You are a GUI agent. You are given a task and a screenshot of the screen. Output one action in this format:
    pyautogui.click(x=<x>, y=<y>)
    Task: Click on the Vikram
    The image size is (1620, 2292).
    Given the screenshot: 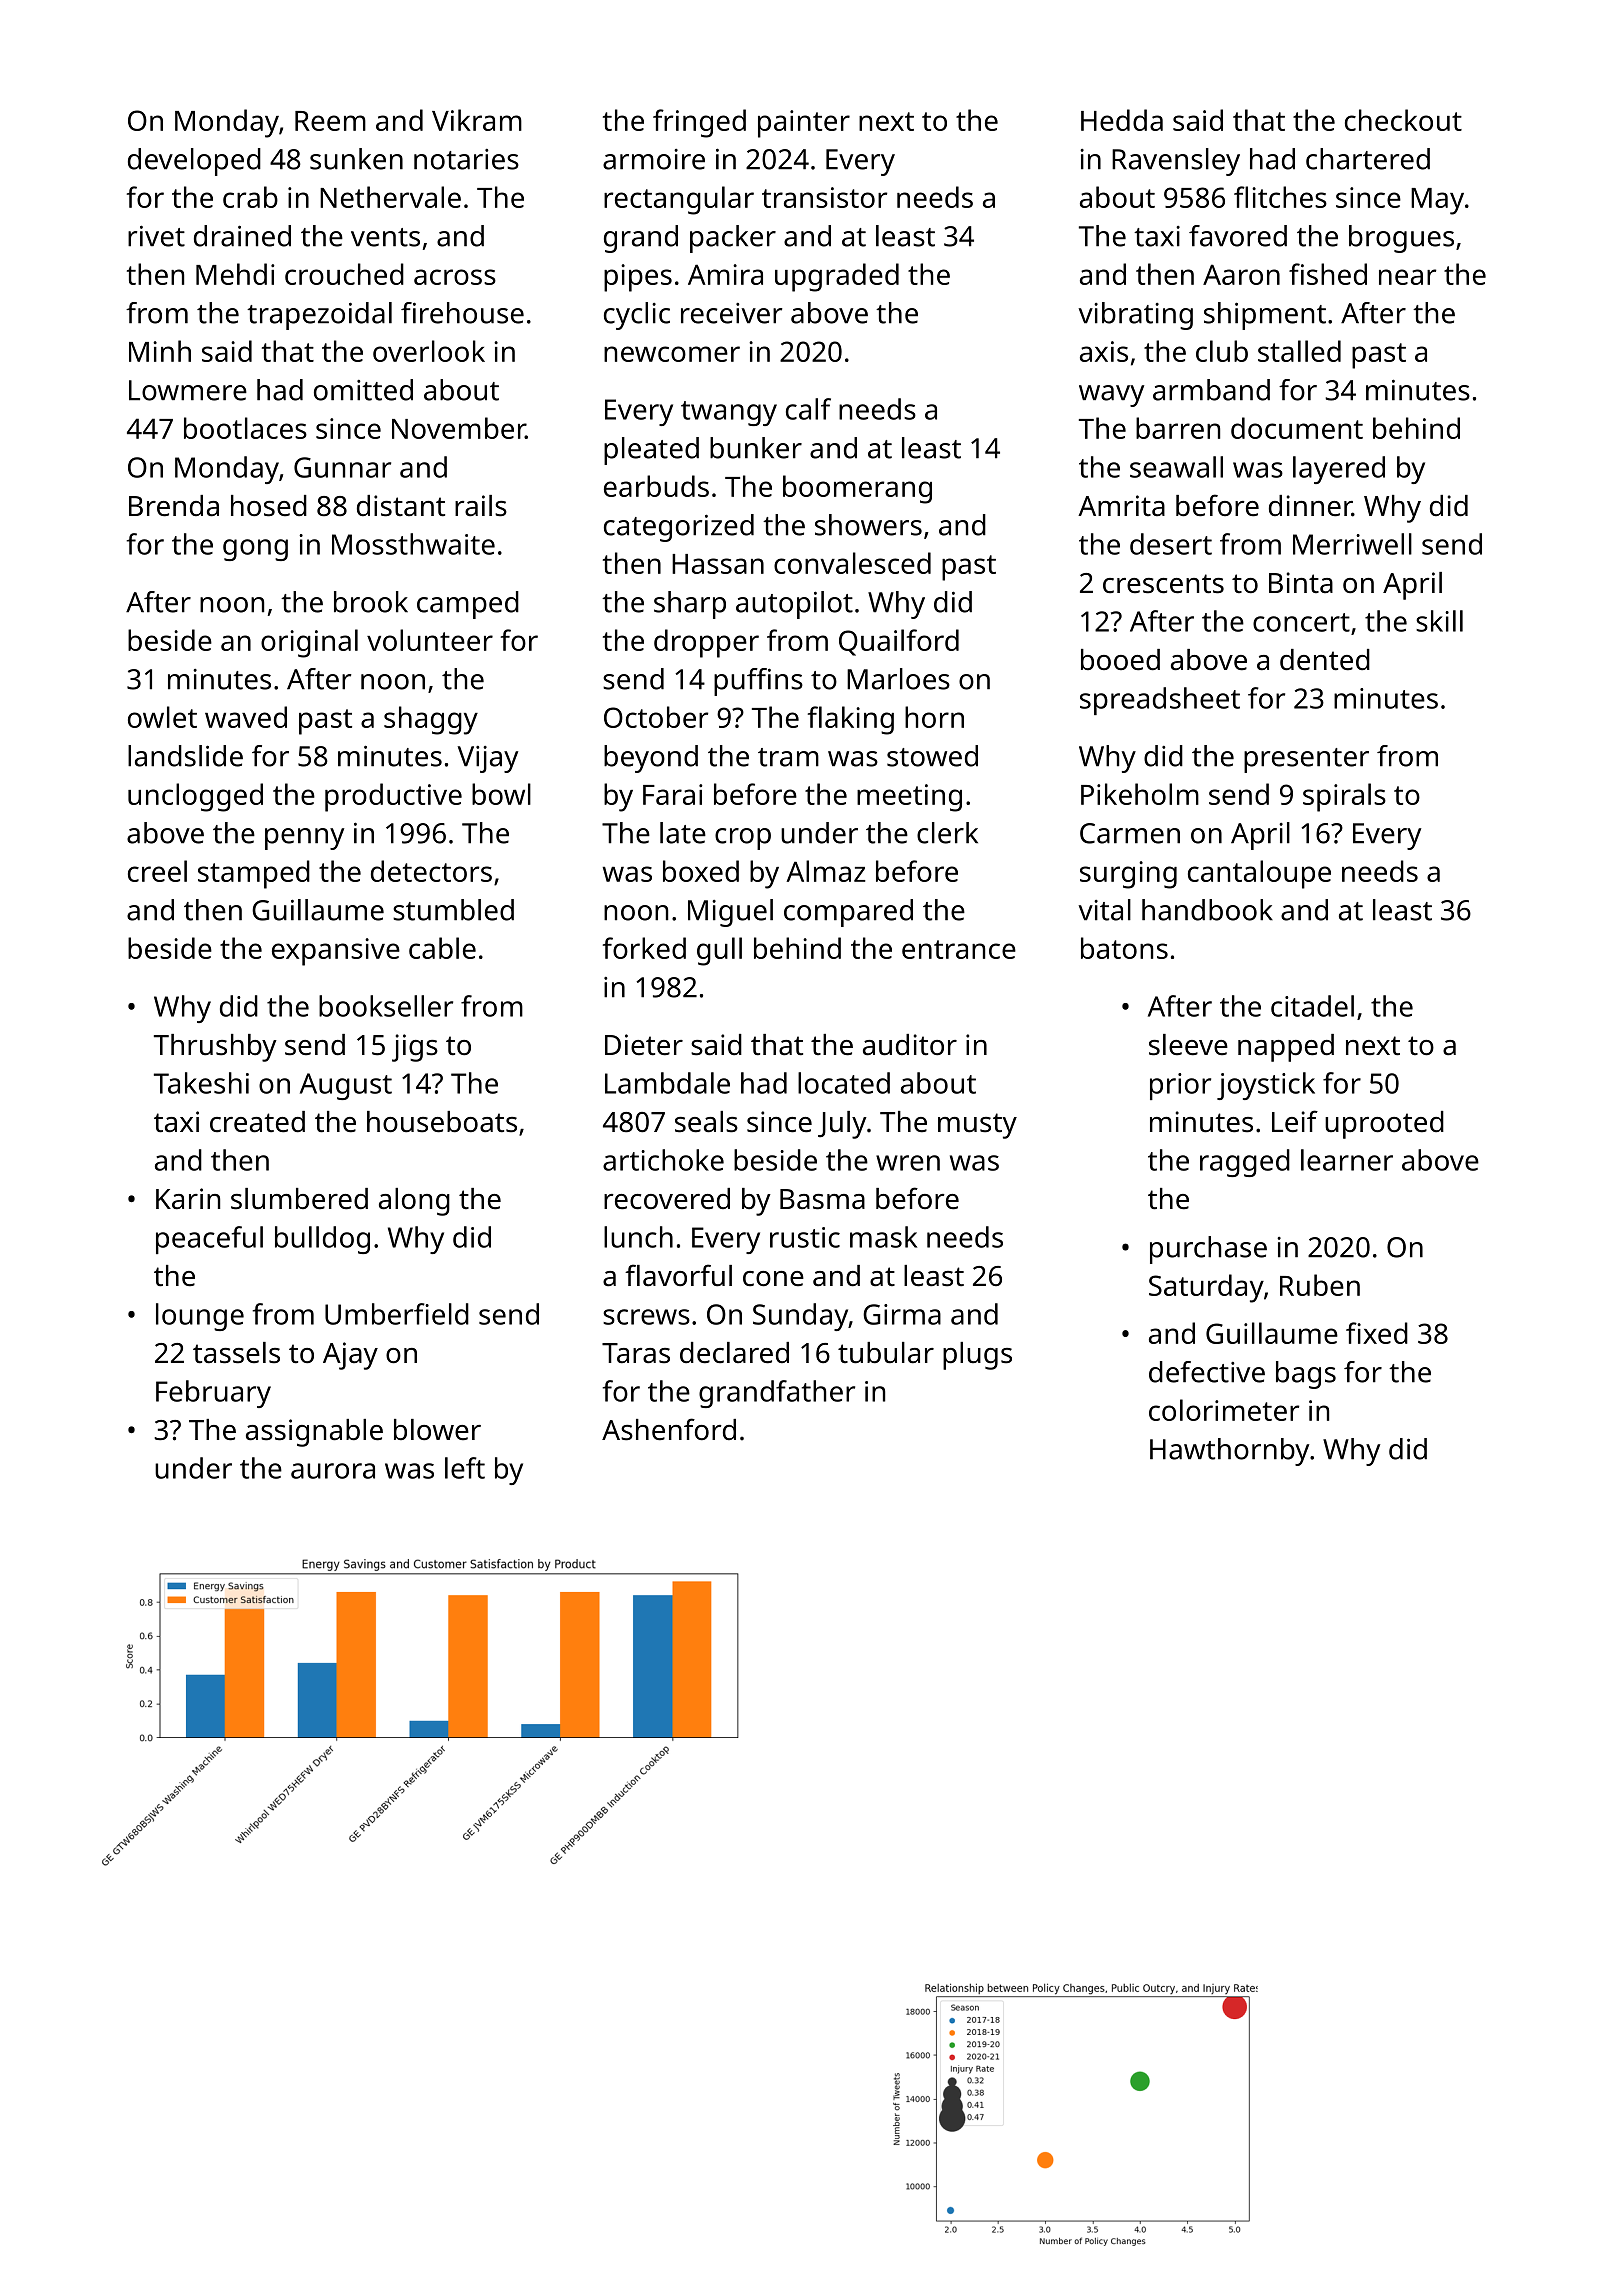 What is the action you would take?
    pyautogui.click(x=477, y=120)
